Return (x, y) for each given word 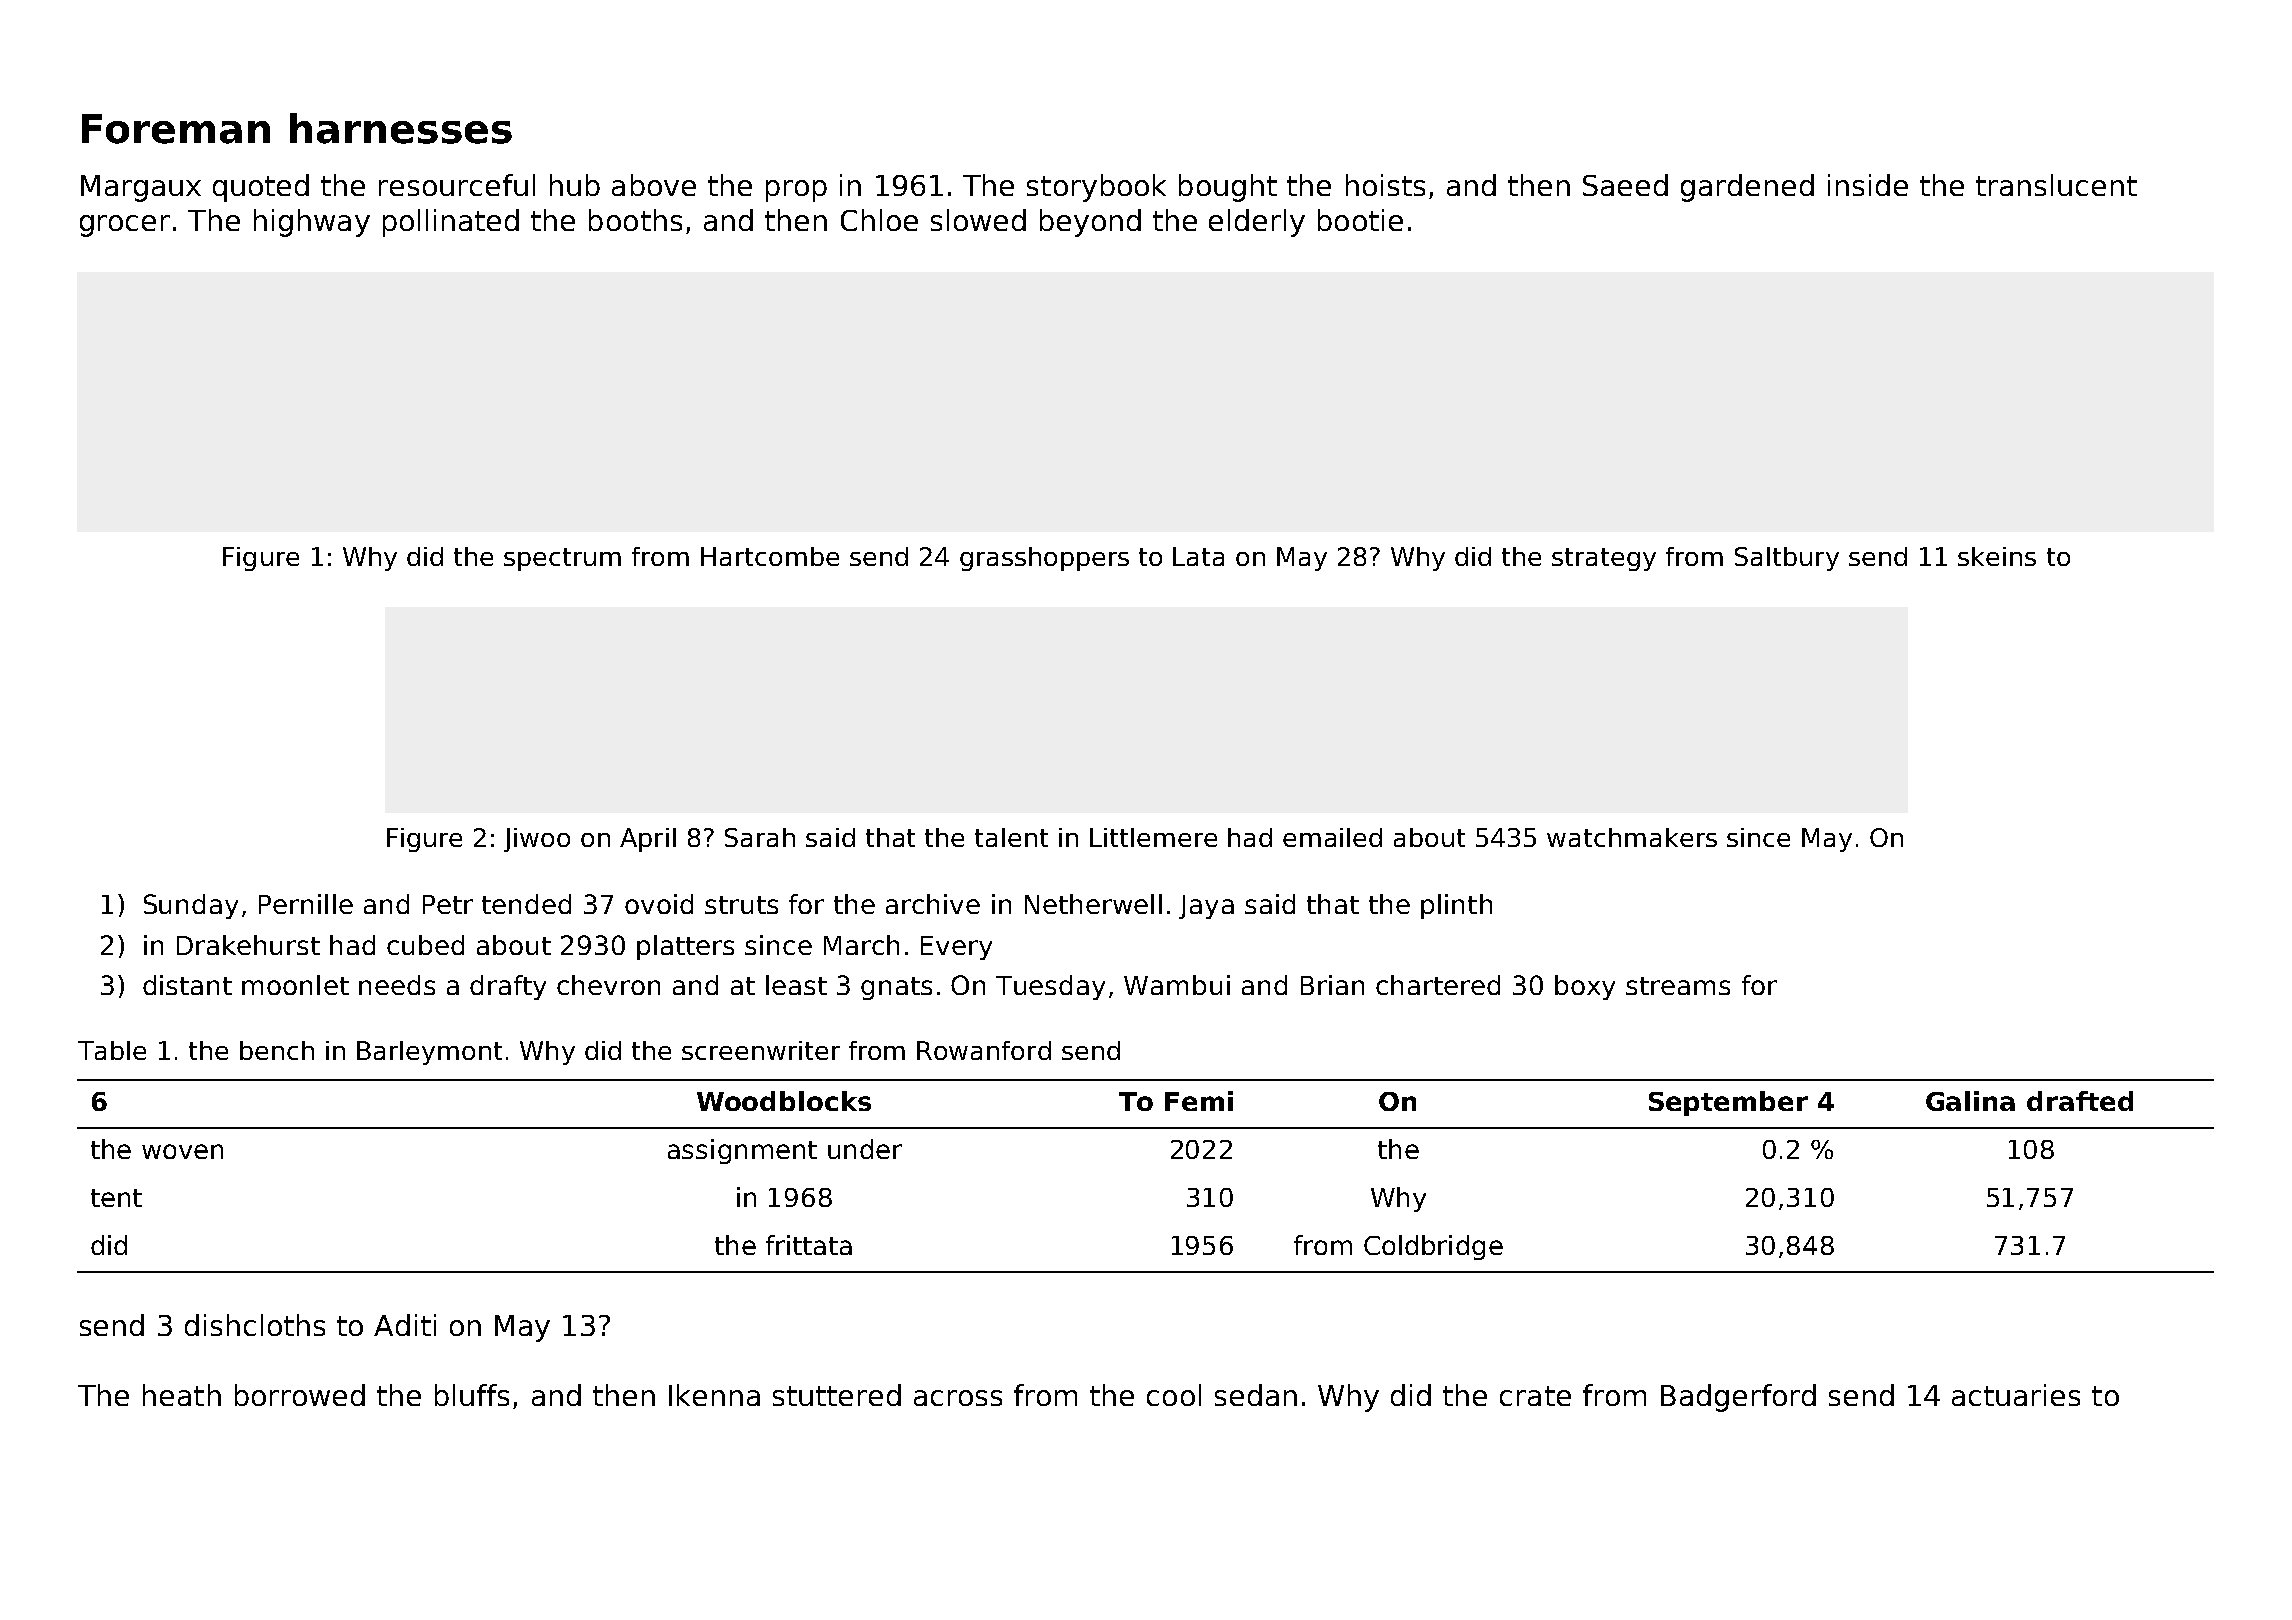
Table (112, 1050)
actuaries (2016, 1395)
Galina (1970, 1101)
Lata (1198, 556)
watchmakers (1632, 837)
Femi (1199, 1101)
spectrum (562, 559)
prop (796, 191)
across (958, 1398)
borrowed (300, 1395)
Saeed (1625, 185)
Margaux (141, 188)
